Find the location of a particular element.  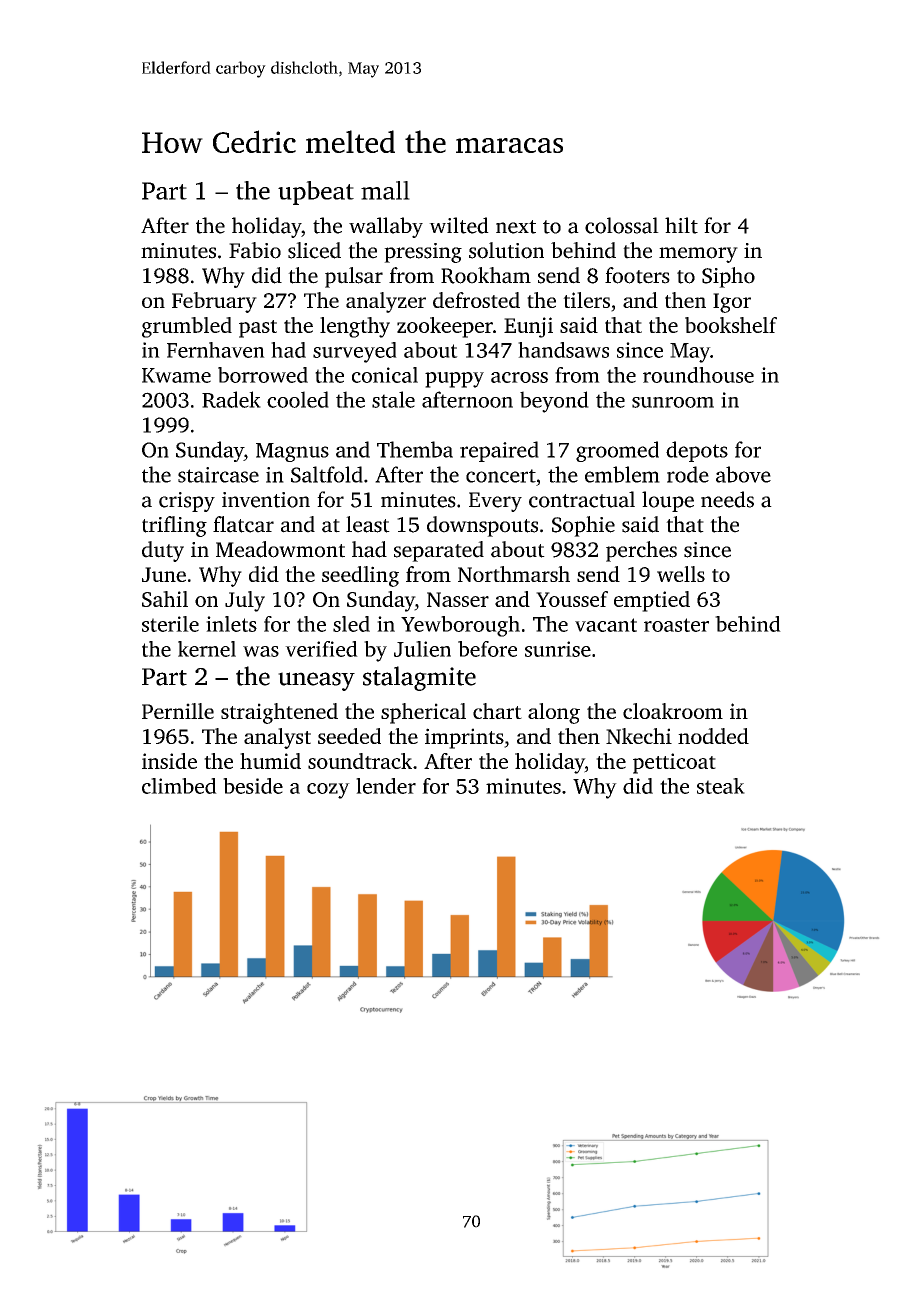

hilt is located at coordinates (681, 225).
